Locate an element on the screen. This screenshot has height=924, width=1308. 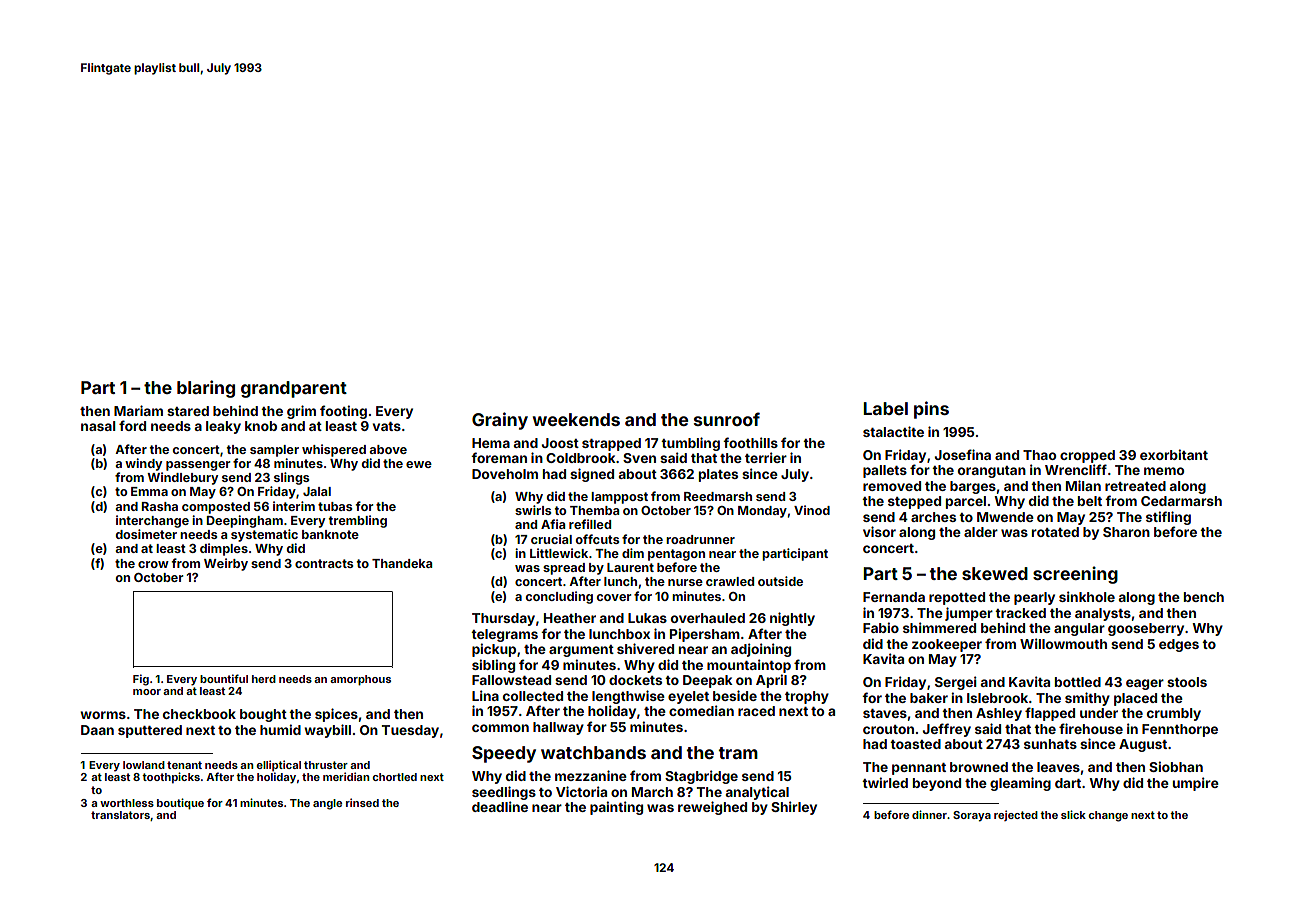
grandparent is located at coordinates (294, 389).
